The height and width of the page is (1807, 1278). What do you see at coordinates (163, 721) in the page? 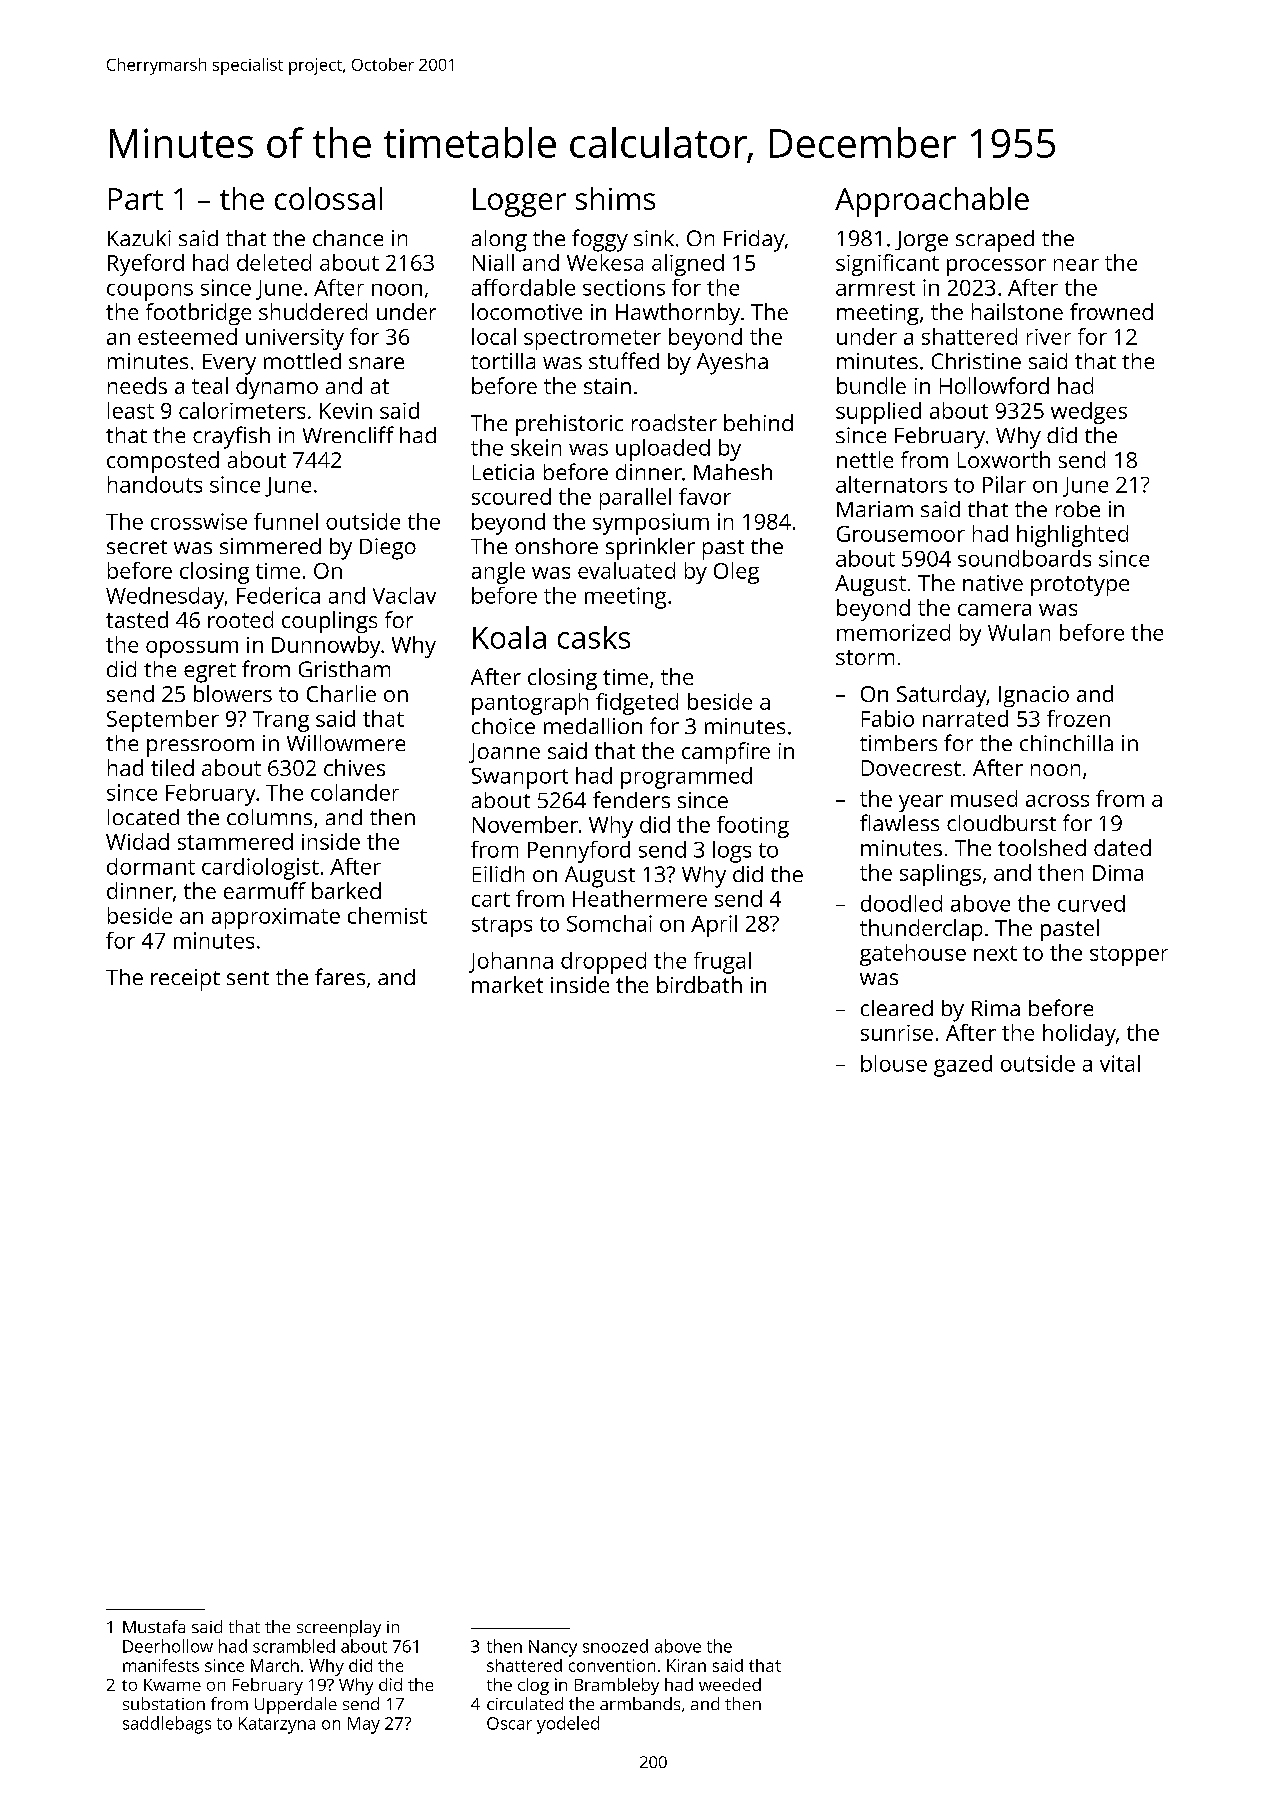
I see `September` at bounding box center [163, 721].
